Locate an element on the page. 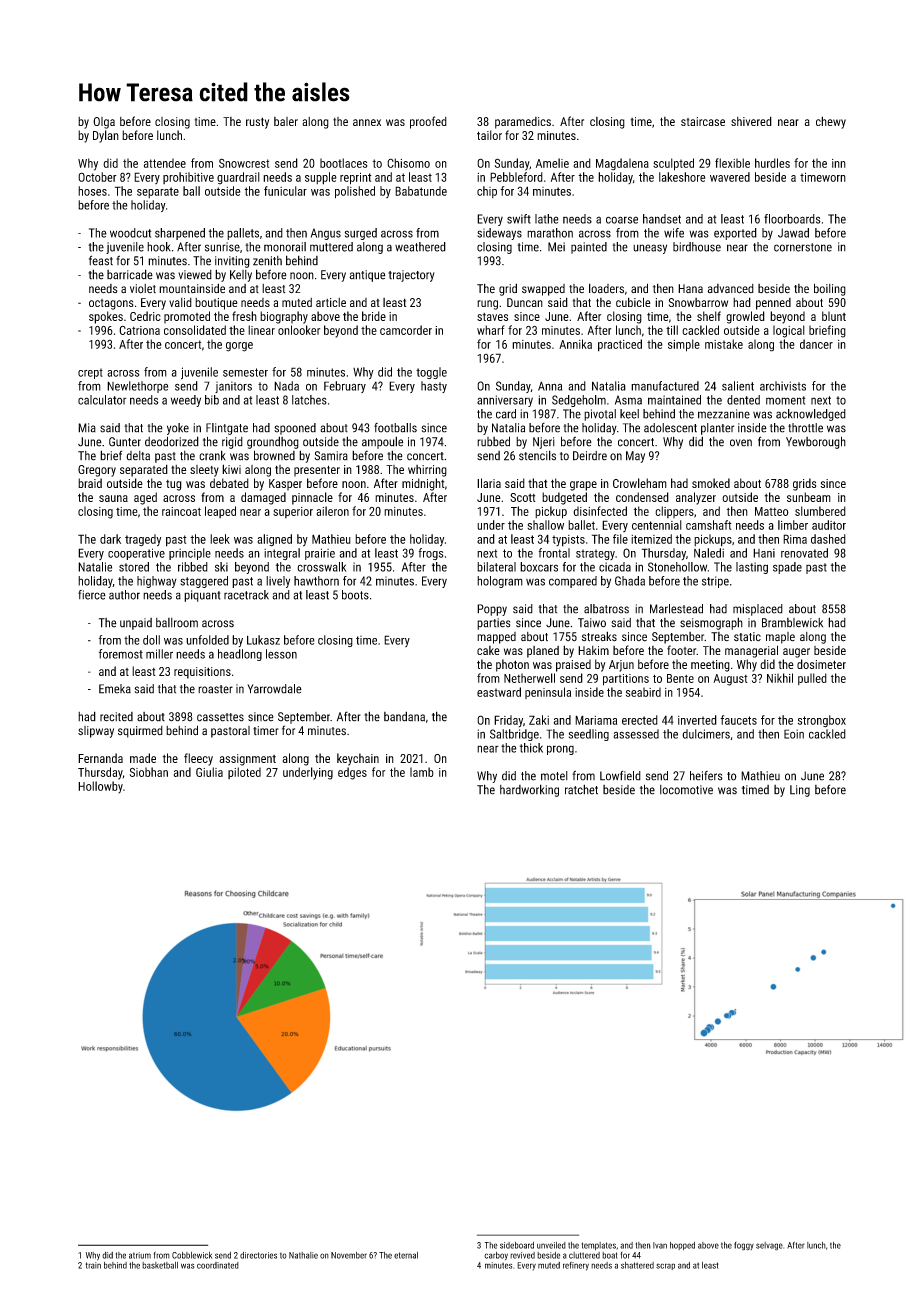 This image has width=924, height=1308. directories is located at coordinates (258, 1255).
